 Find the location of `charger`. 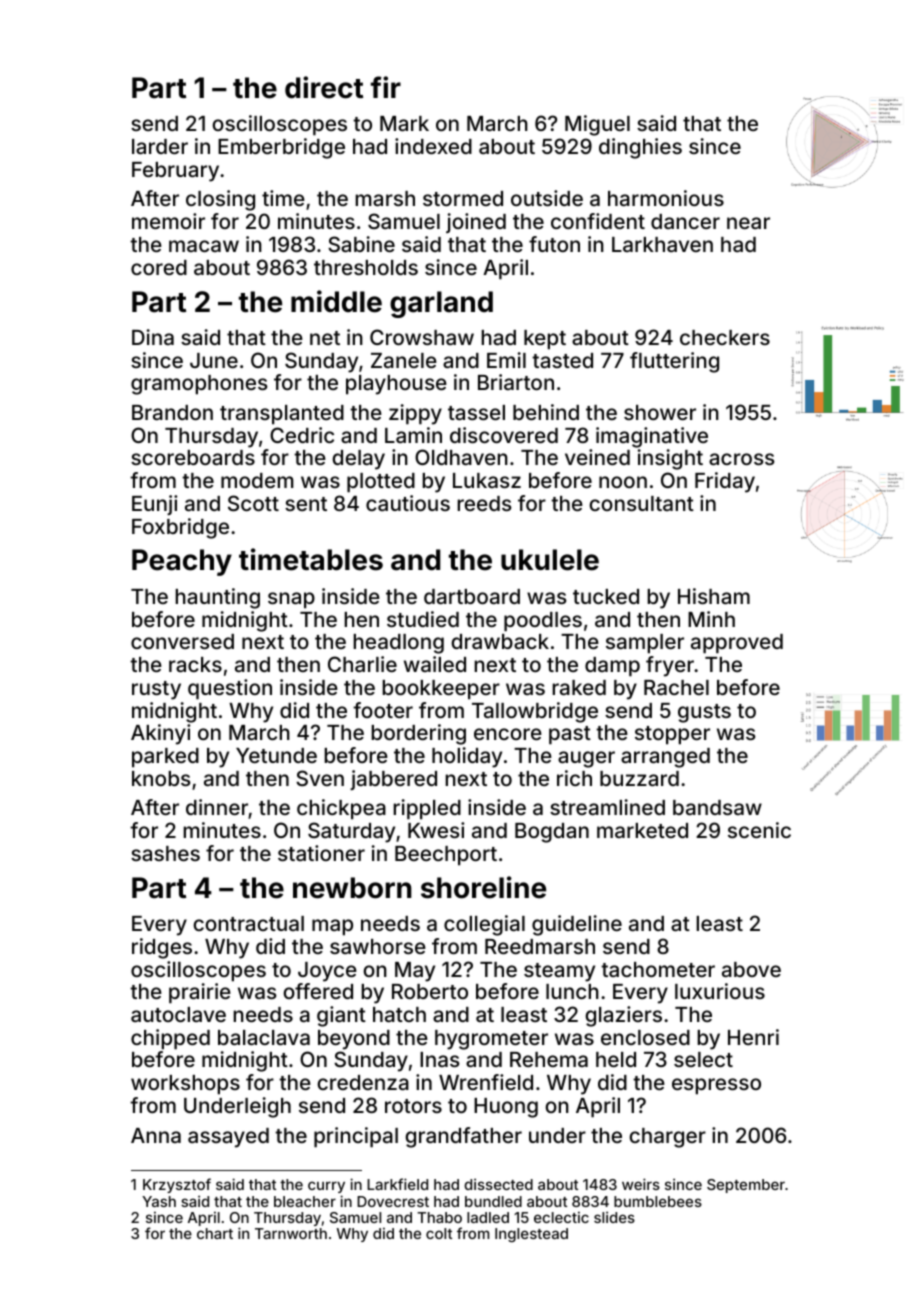

charger is located at coordinates (667, 1138).
